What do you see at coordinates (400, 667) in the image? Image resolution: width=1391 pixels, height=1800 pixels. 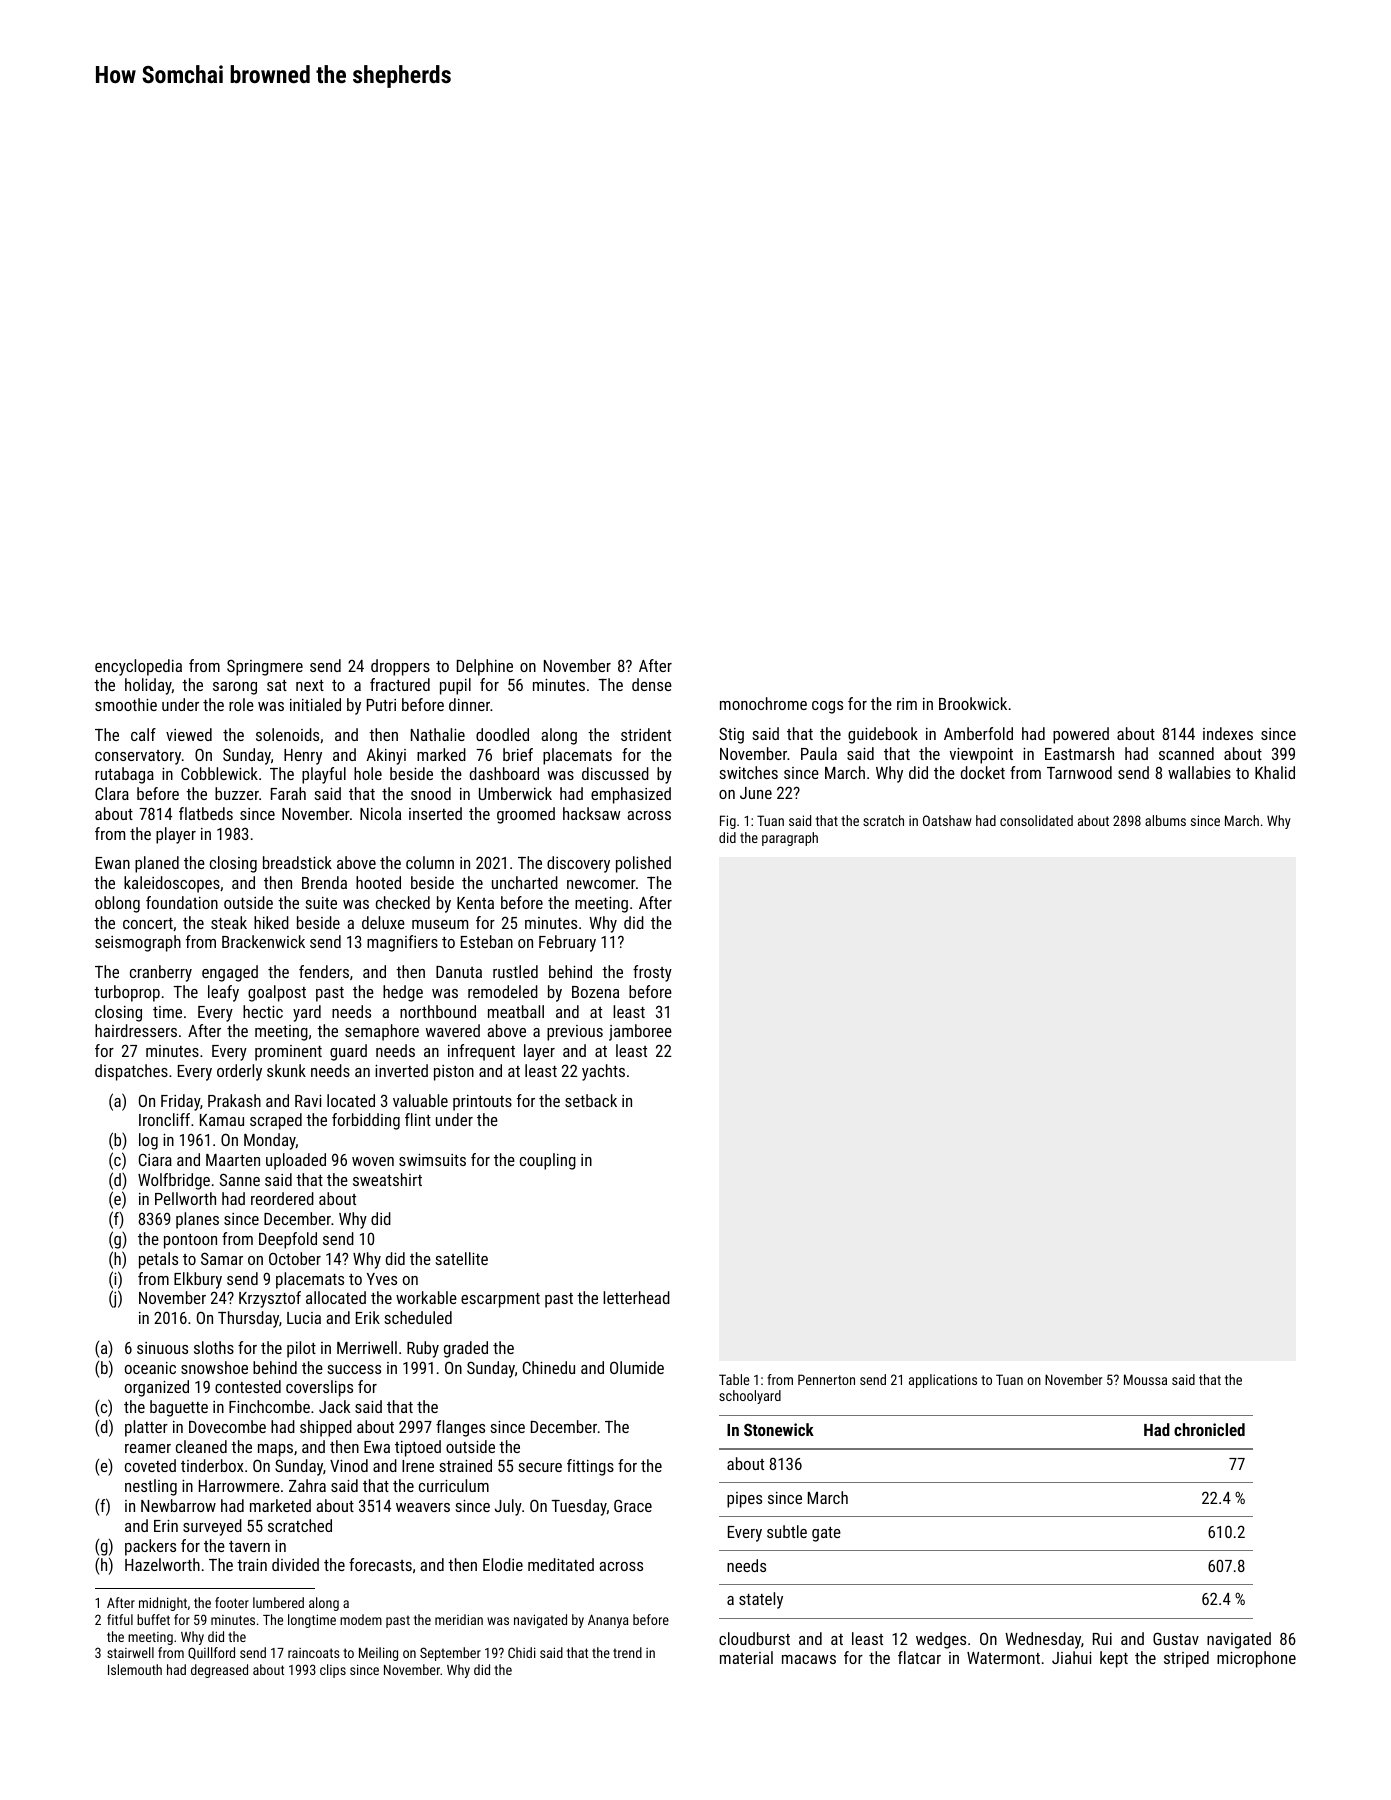 I see `droppers` at bounding box center [400, 667].
